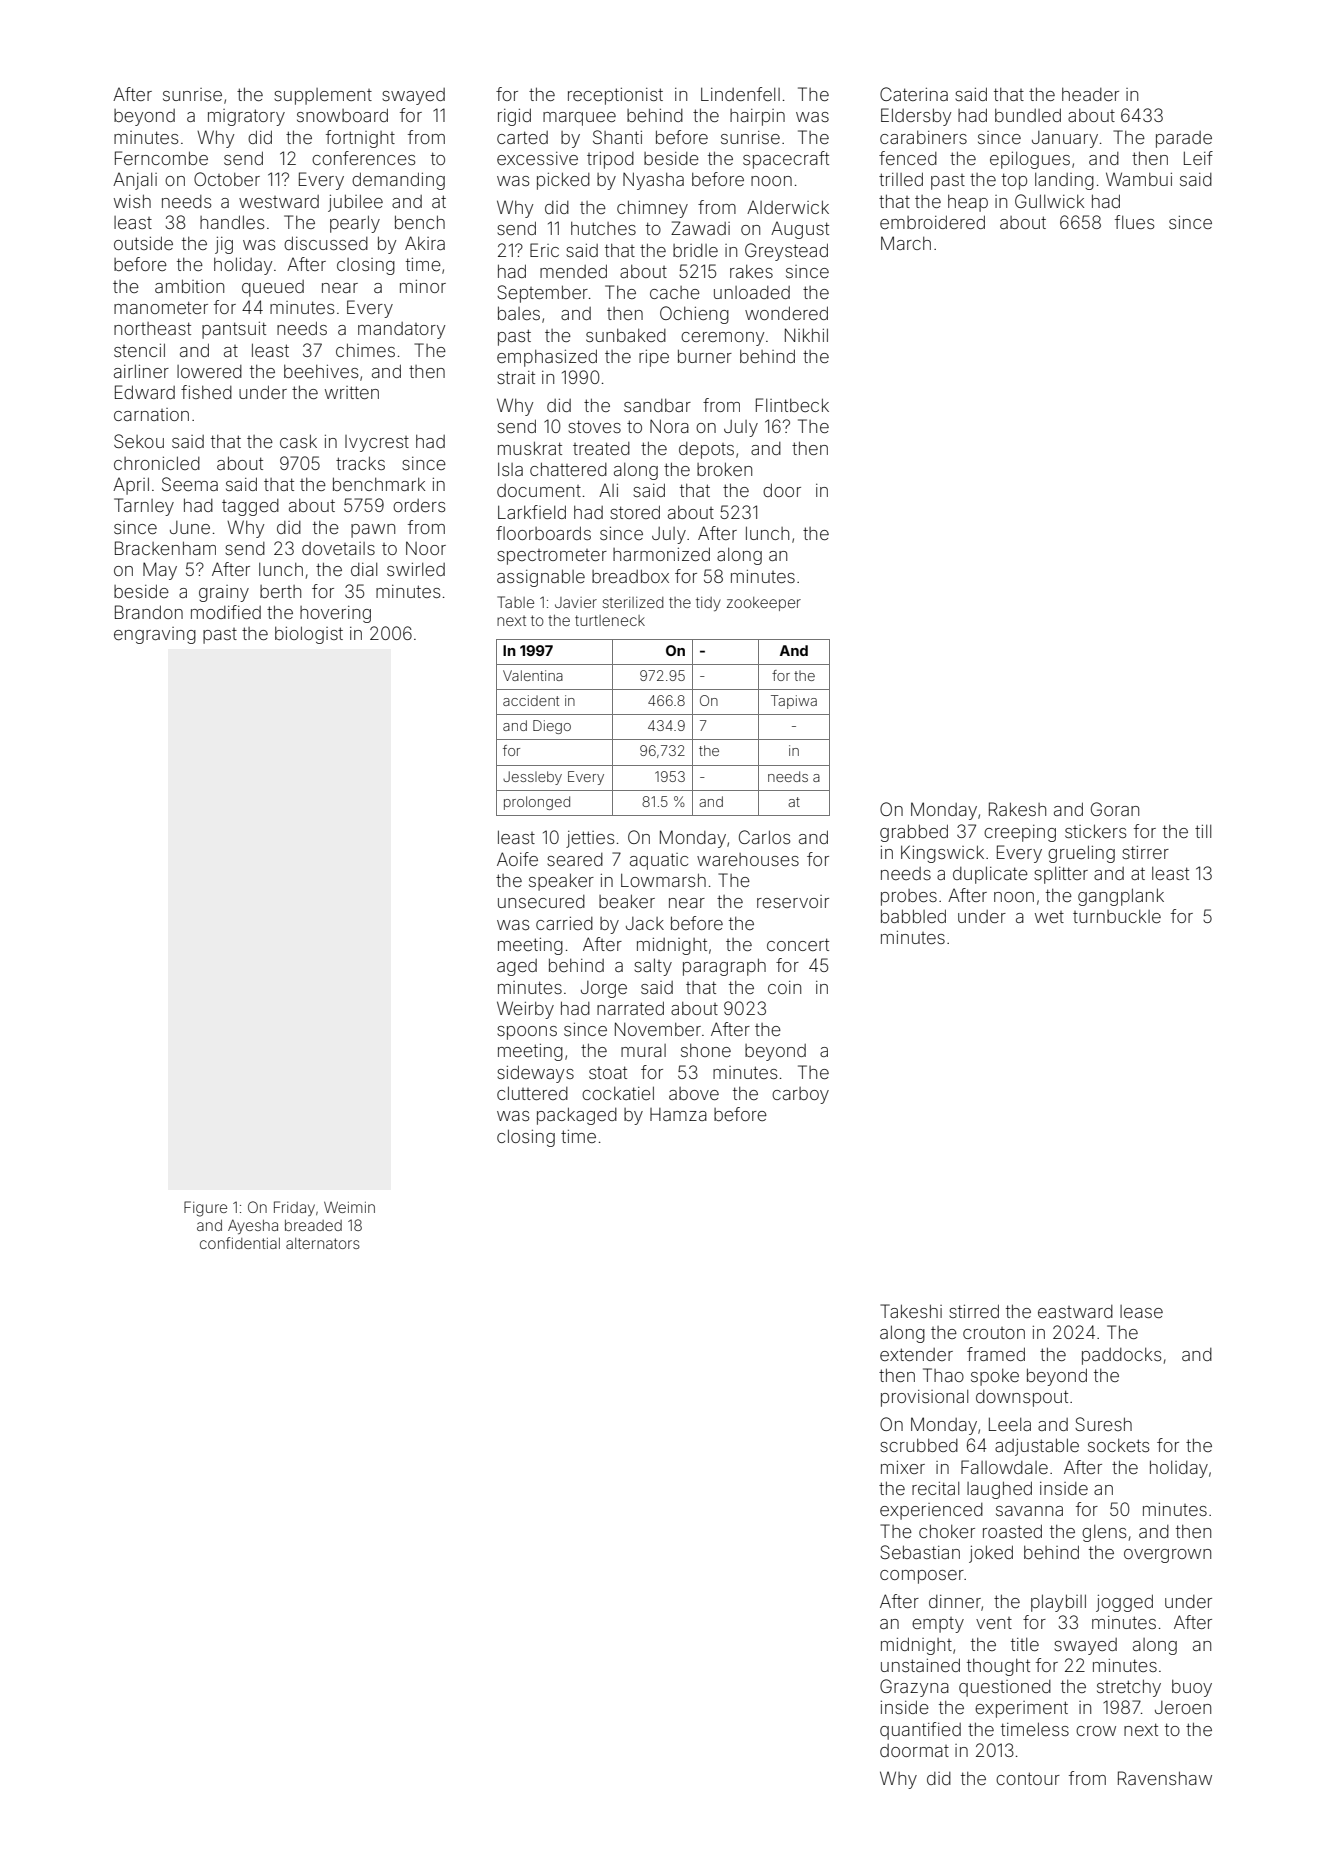  Describe the element at coordinates (1167, 1556) in the screenshot. I see `overgrown` at that location.
